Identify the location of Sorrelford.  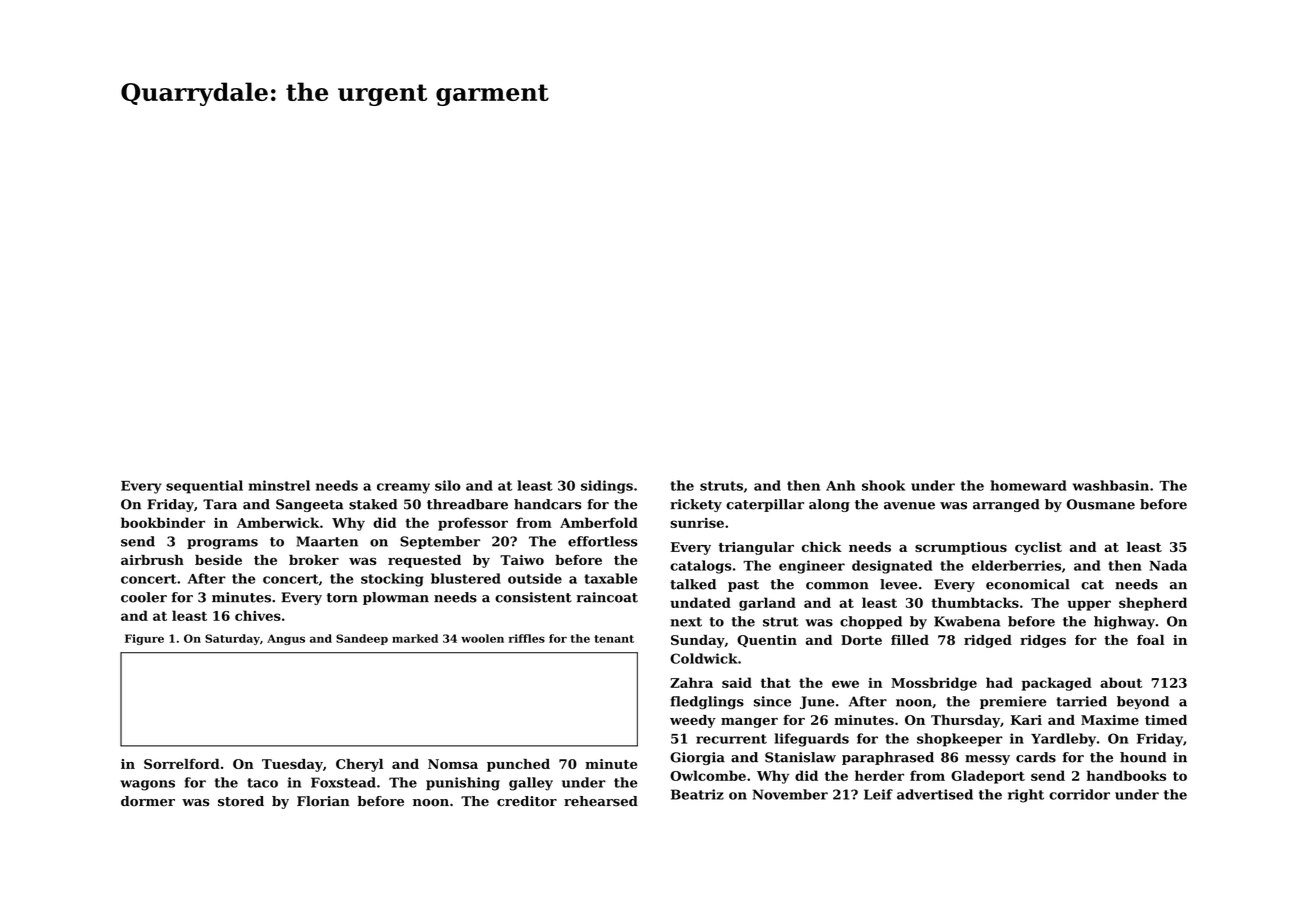
(182, 764).
